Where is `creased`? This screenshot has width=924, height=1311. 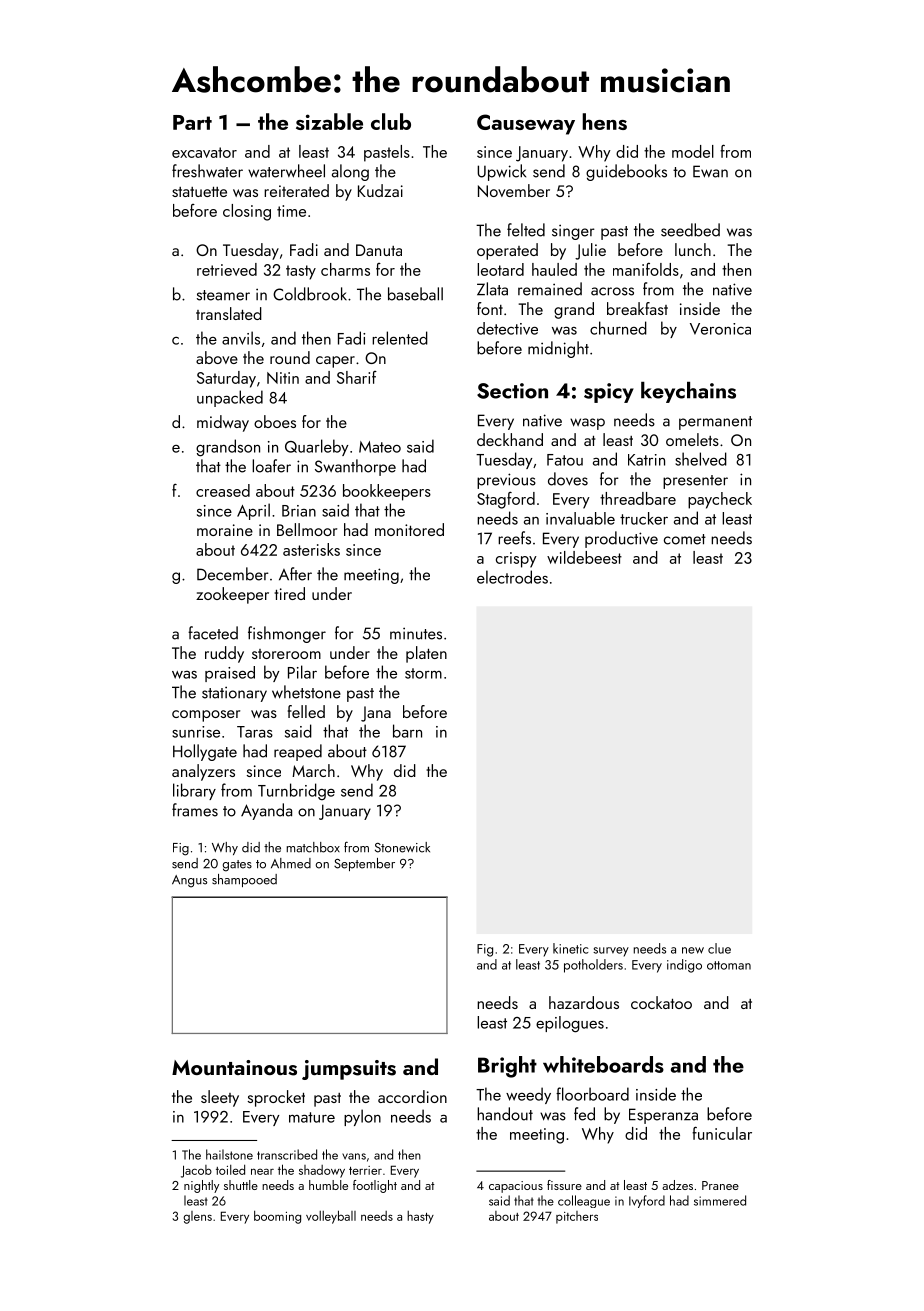 creased is located at coordinates (223, 490).
